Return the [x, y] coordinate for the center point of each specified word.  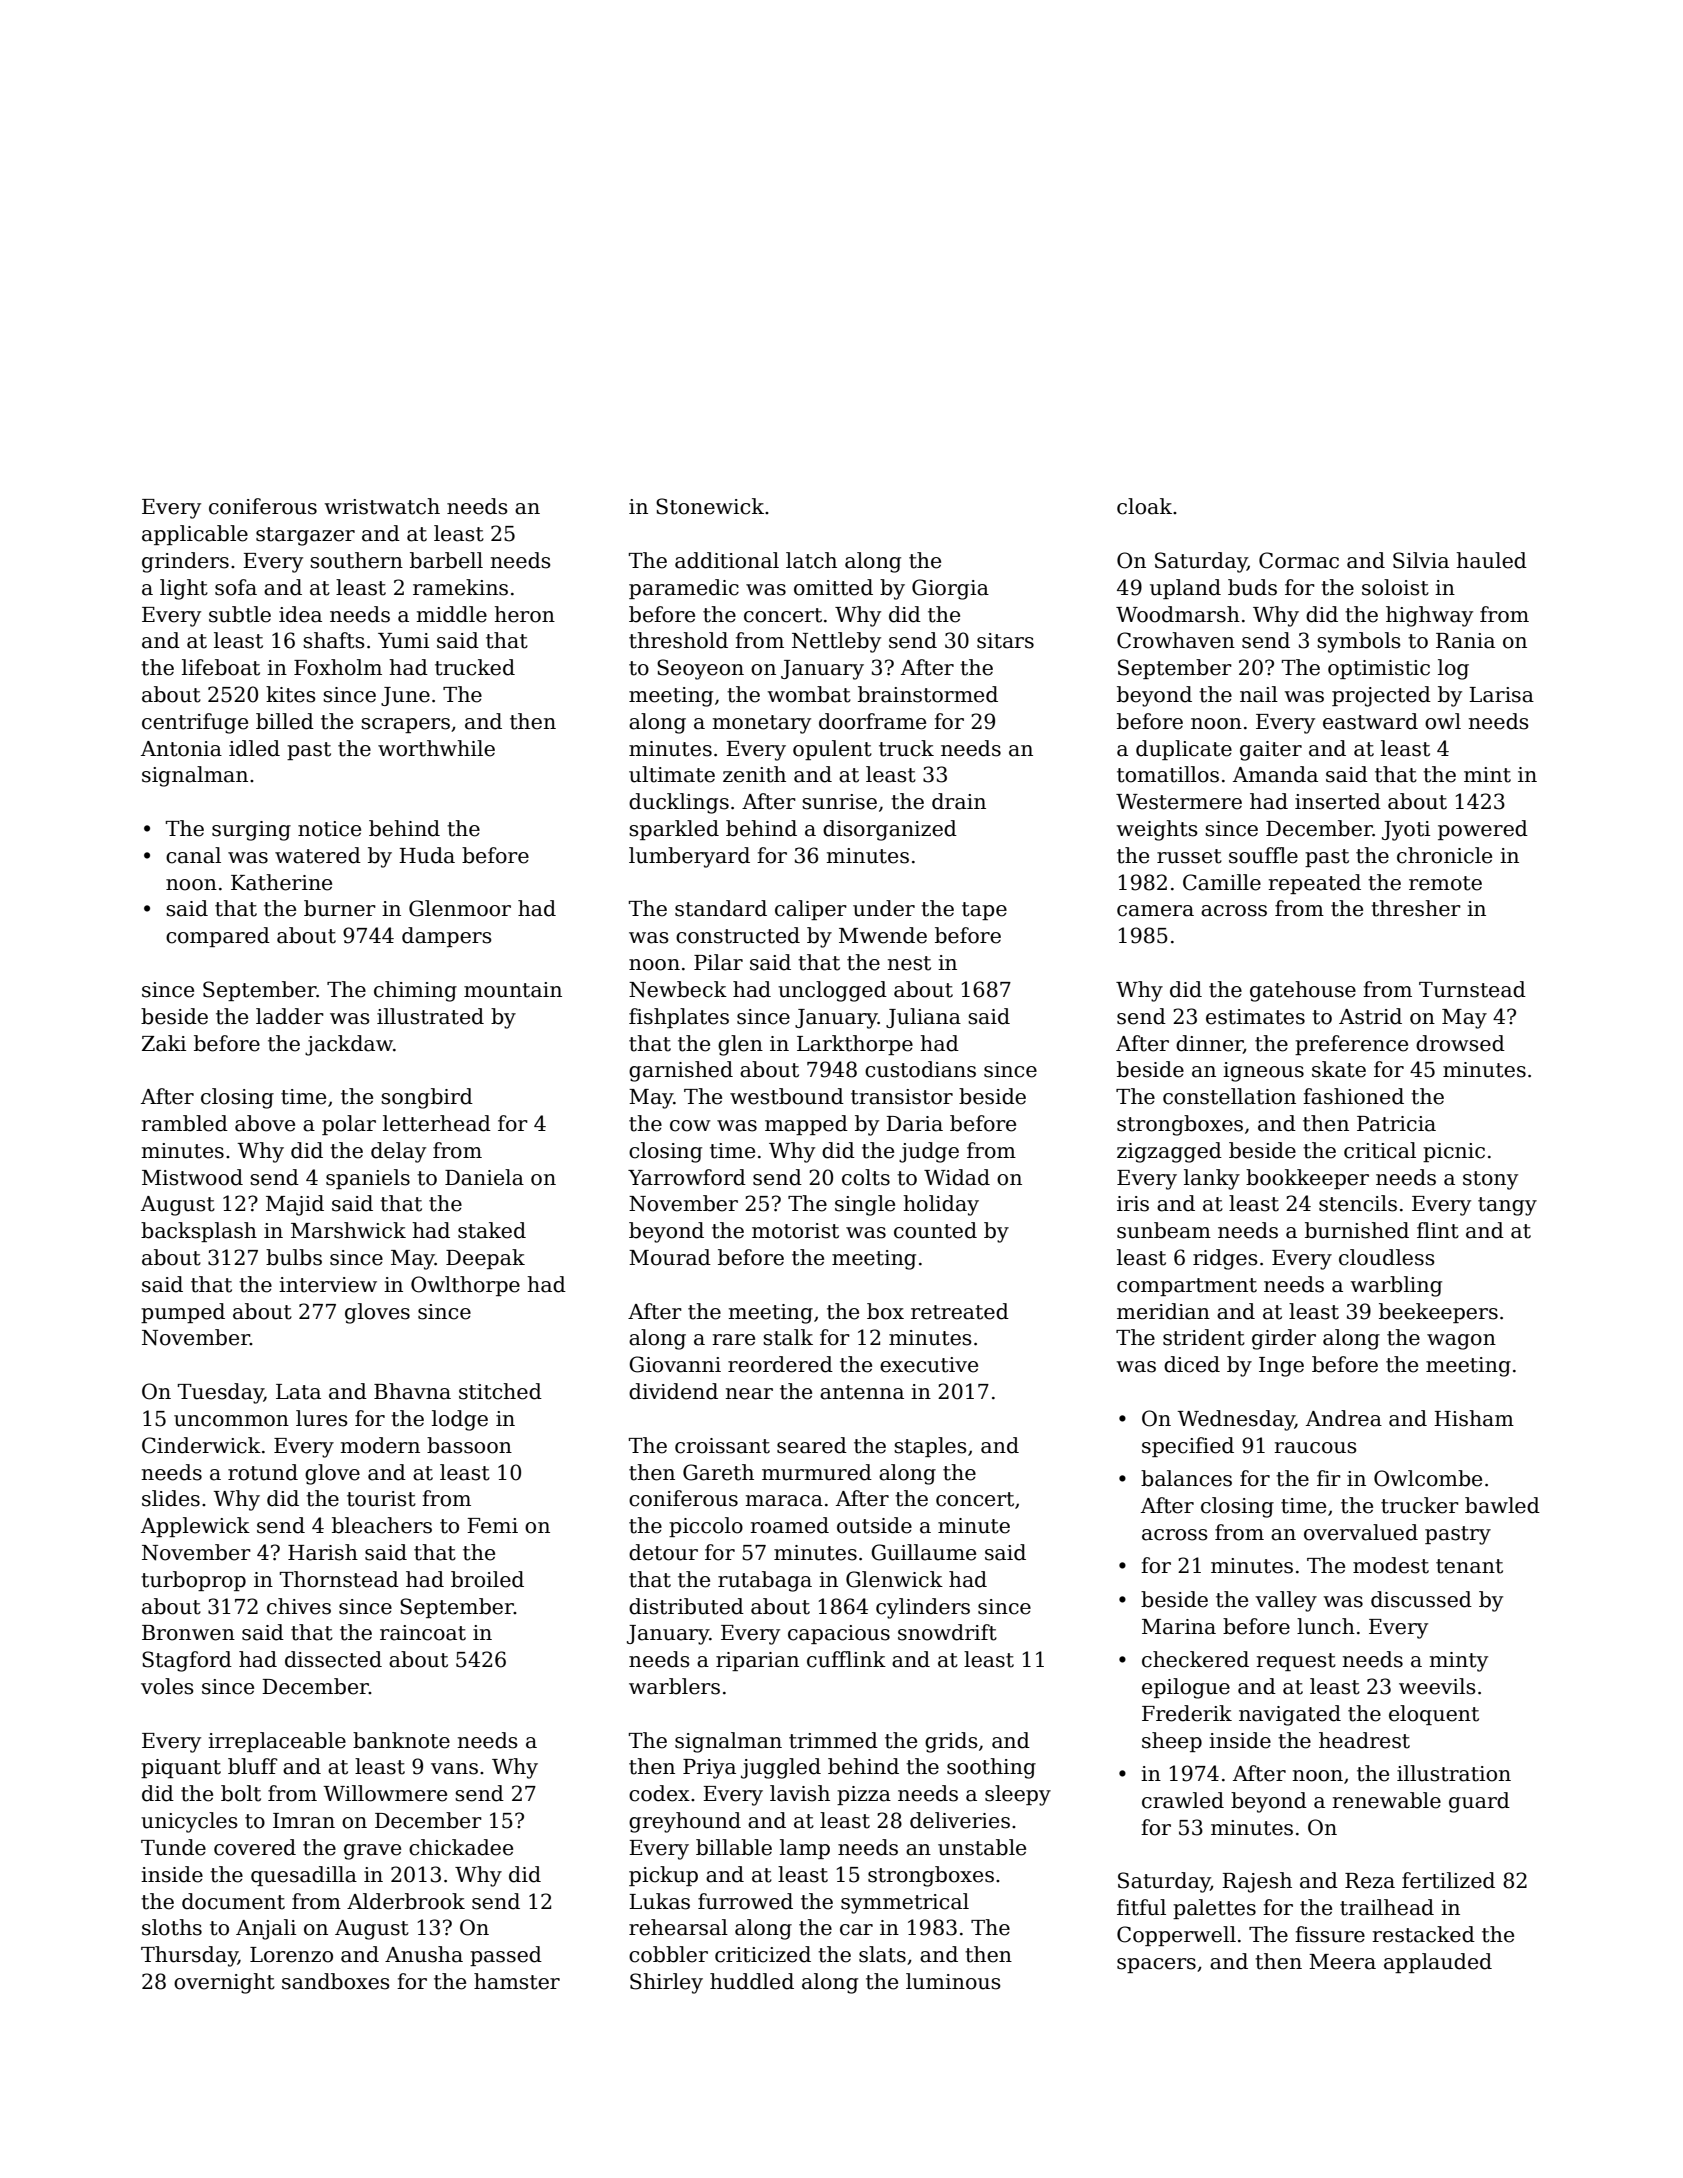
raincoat [423, 1633]
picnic [1454, 1152]
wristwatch [382, 506]
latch [811, 560]
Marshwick [348, 1230]
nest [909, 963]
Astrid [1370, 1016]
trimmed [833, 1740]
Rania [1465, 641]
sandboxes [335, 1981]
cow [690, 1126]
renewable [1387, 1800]
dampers [446, 937]
